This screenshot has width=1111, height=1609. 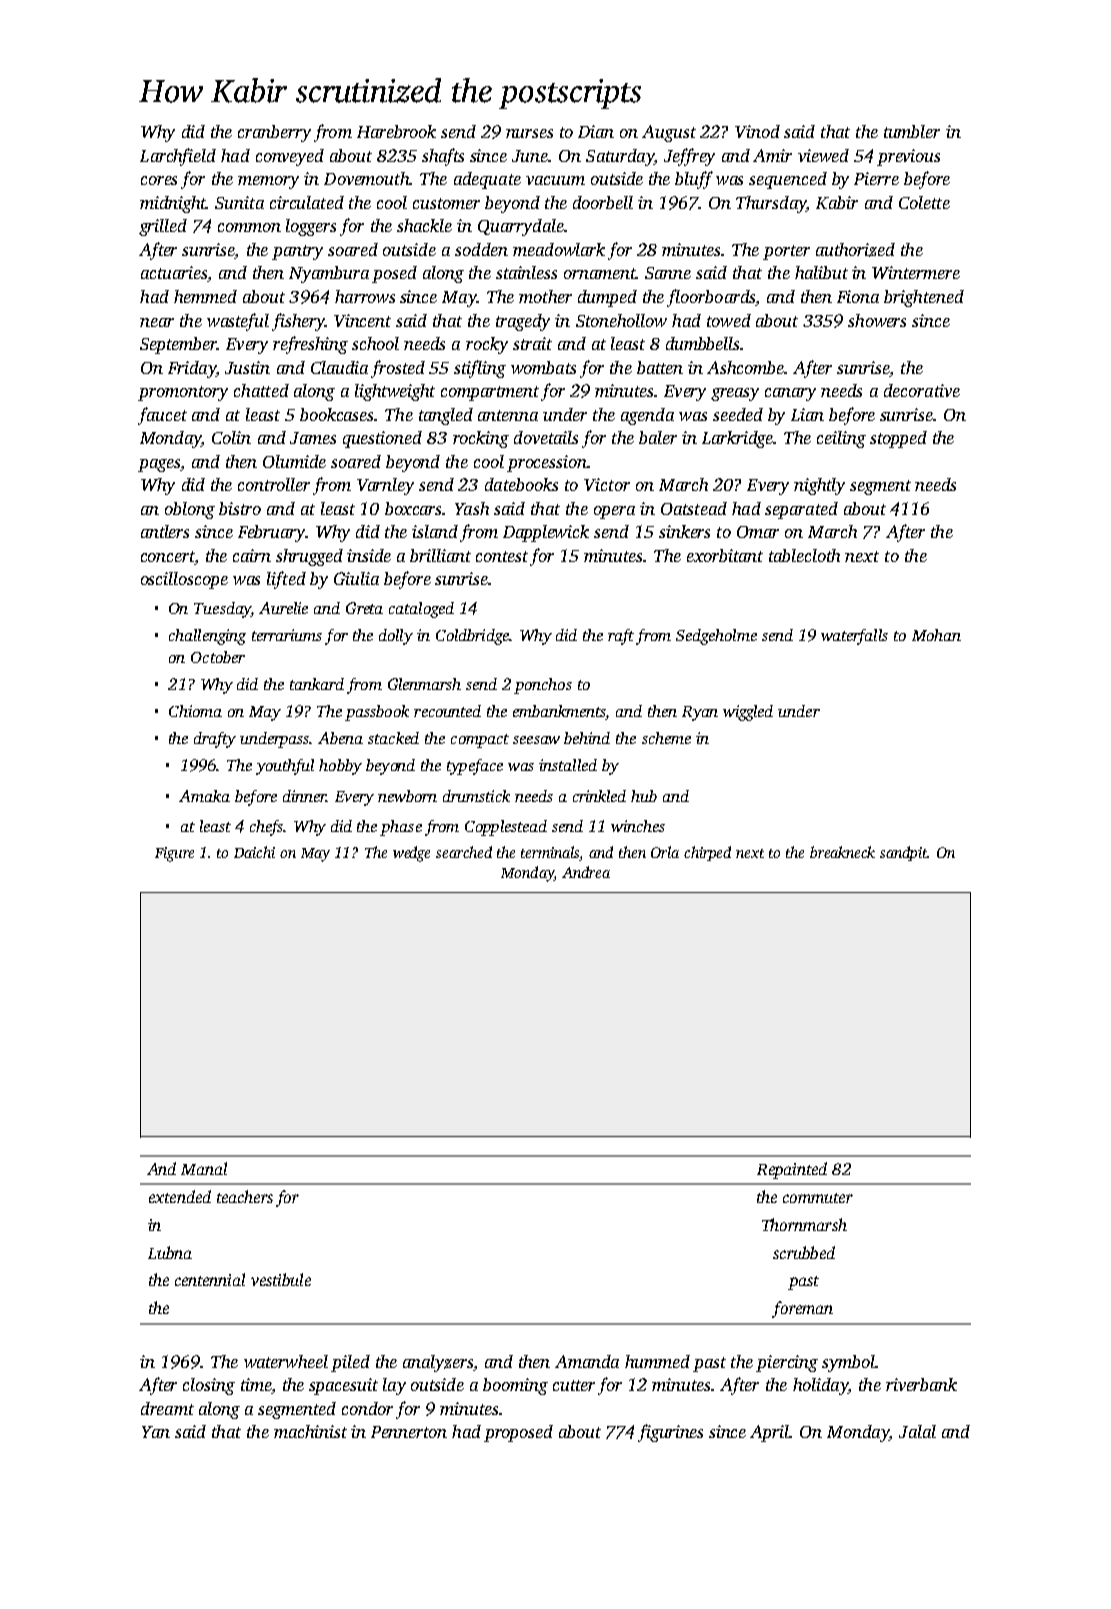 I want to click on Repainted, so click(x=792, y=1170).
